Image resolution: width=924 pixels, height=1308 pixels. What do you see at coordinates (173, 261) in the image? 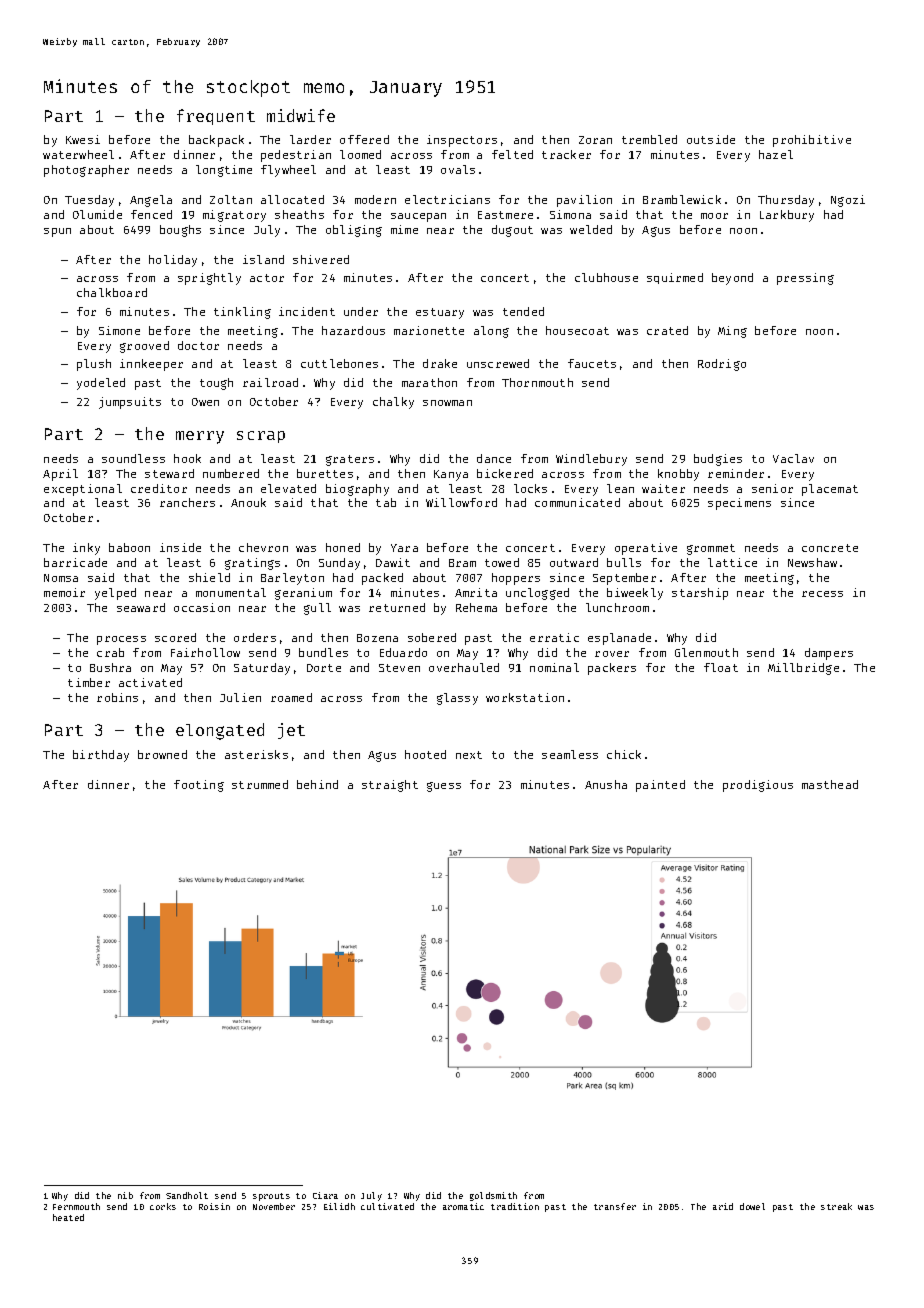
I see `holiday` at bounding box center [173, 261].
